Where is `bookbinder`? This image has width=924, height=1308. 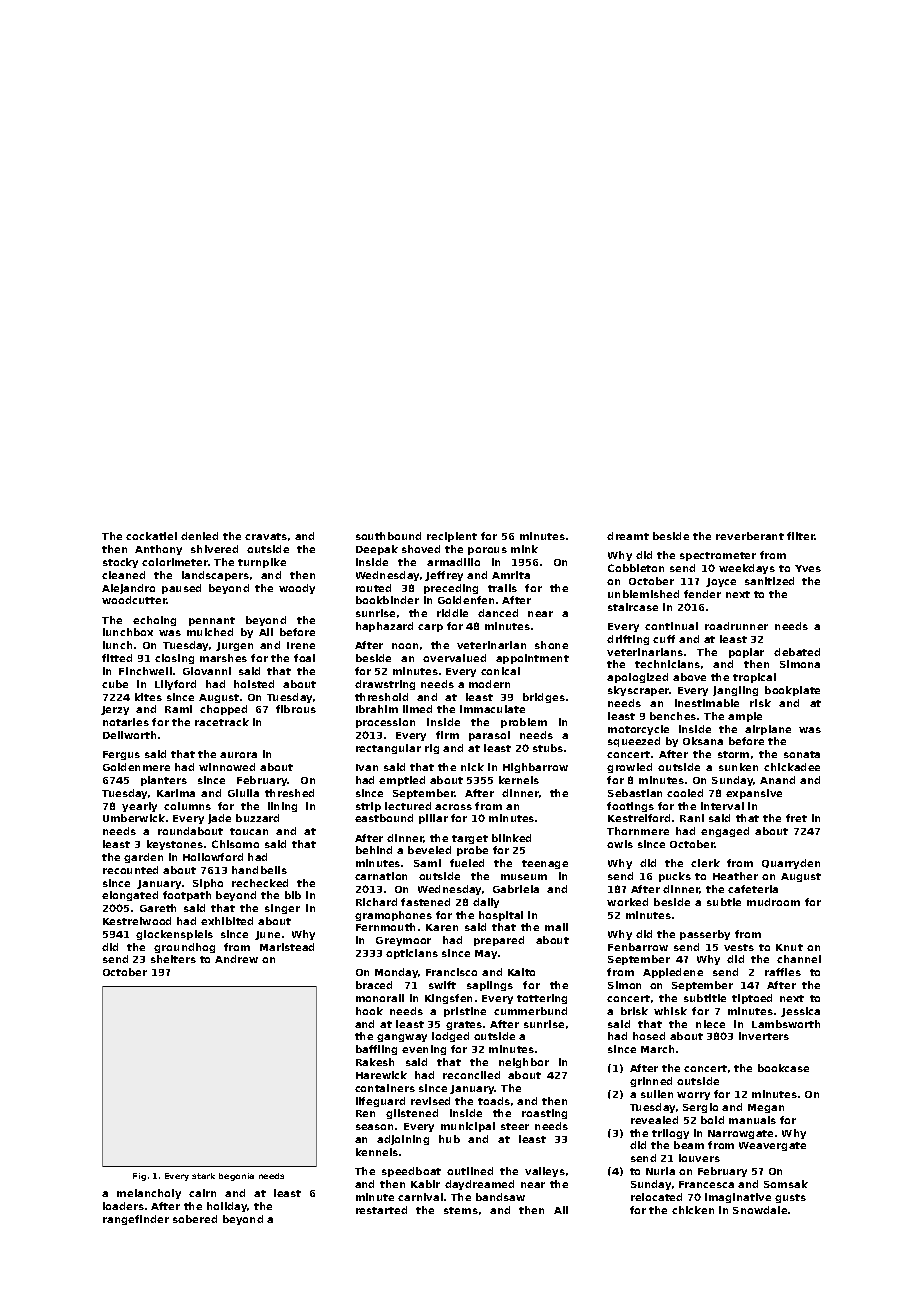 bookbinder is located at coordinates (387, 600).
